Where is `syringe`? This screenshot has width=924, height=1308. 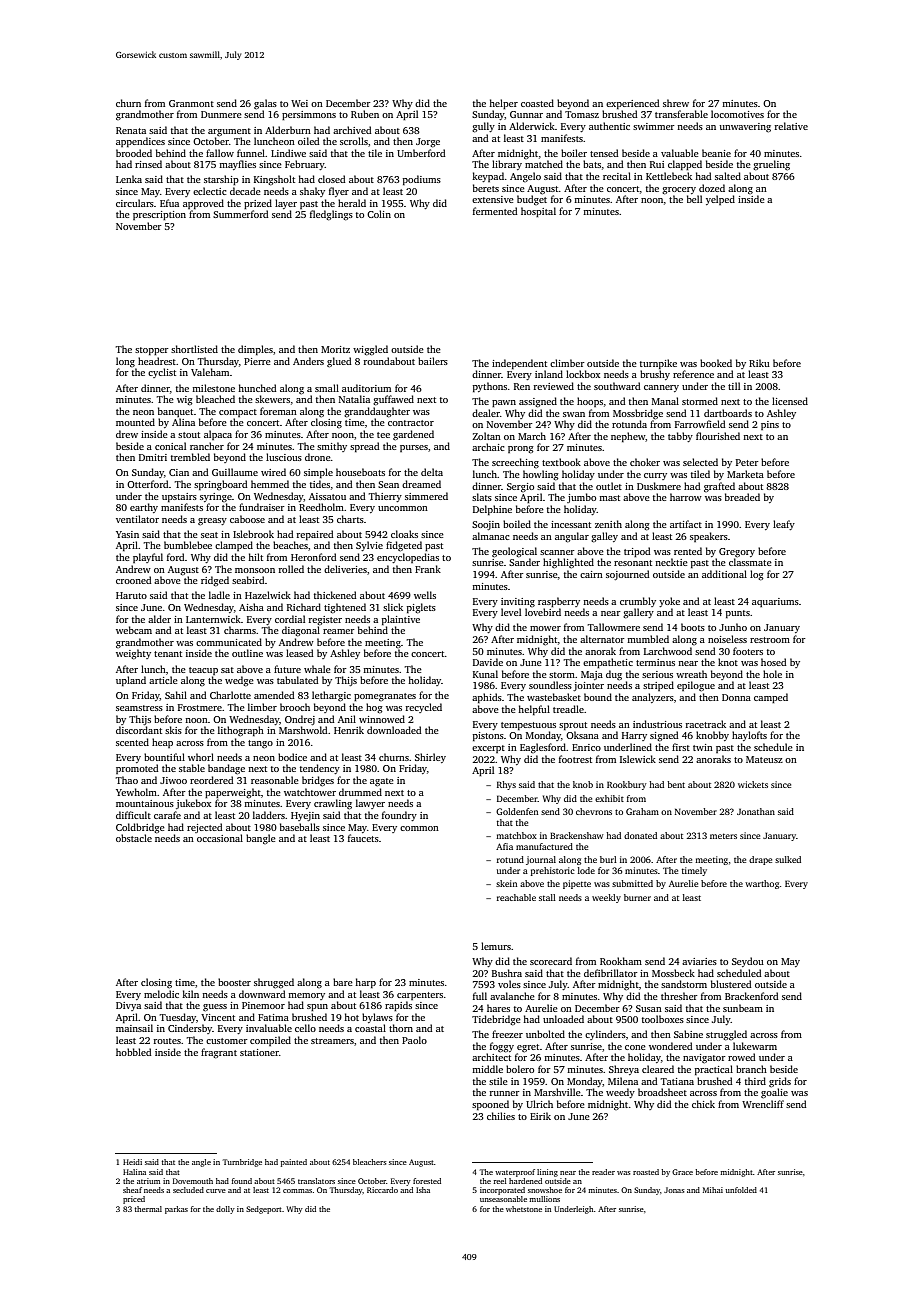
syringe is located at coordinates (216, 497).
